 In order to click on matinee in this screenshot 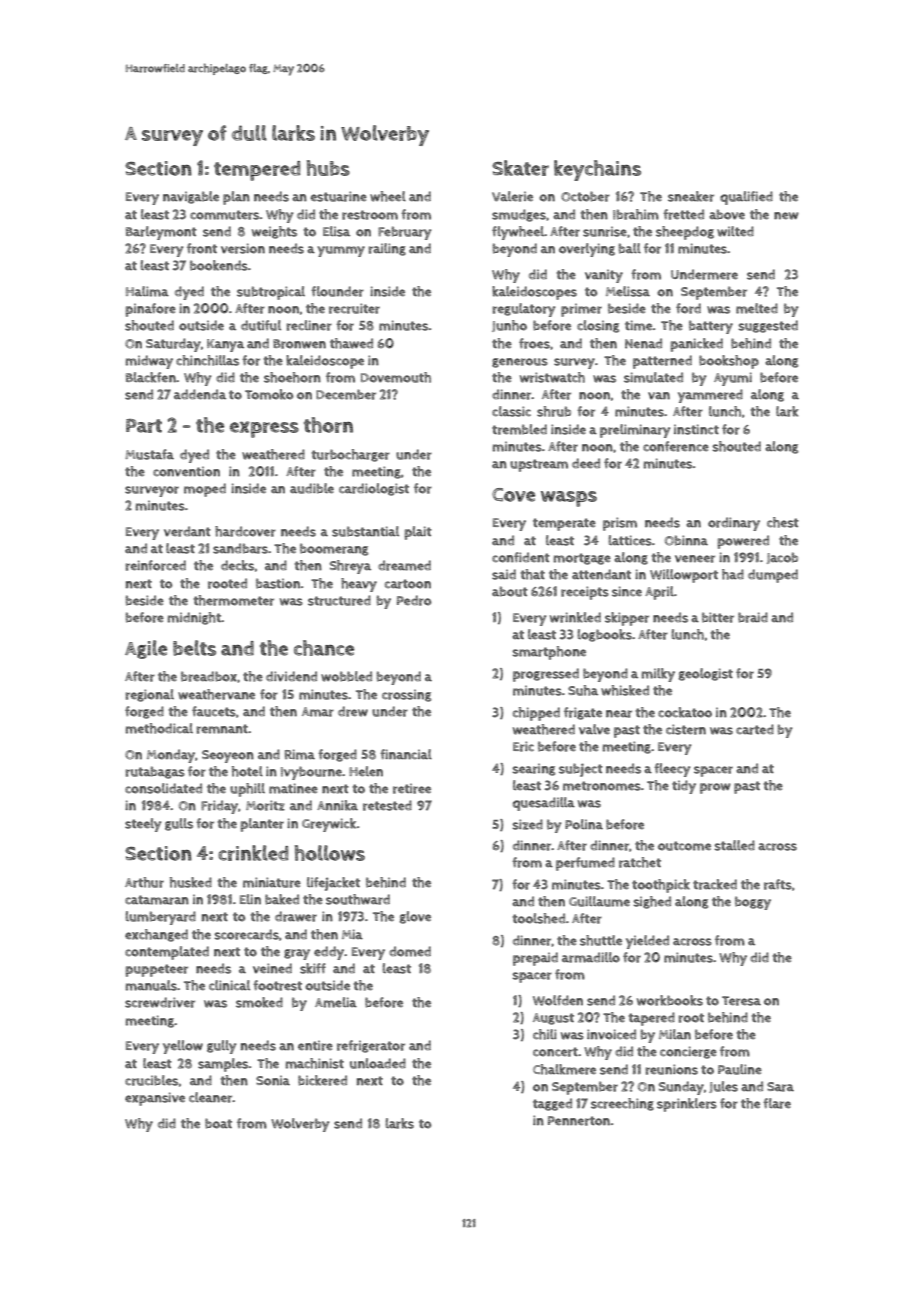, I will do `click(293, 788)`.
